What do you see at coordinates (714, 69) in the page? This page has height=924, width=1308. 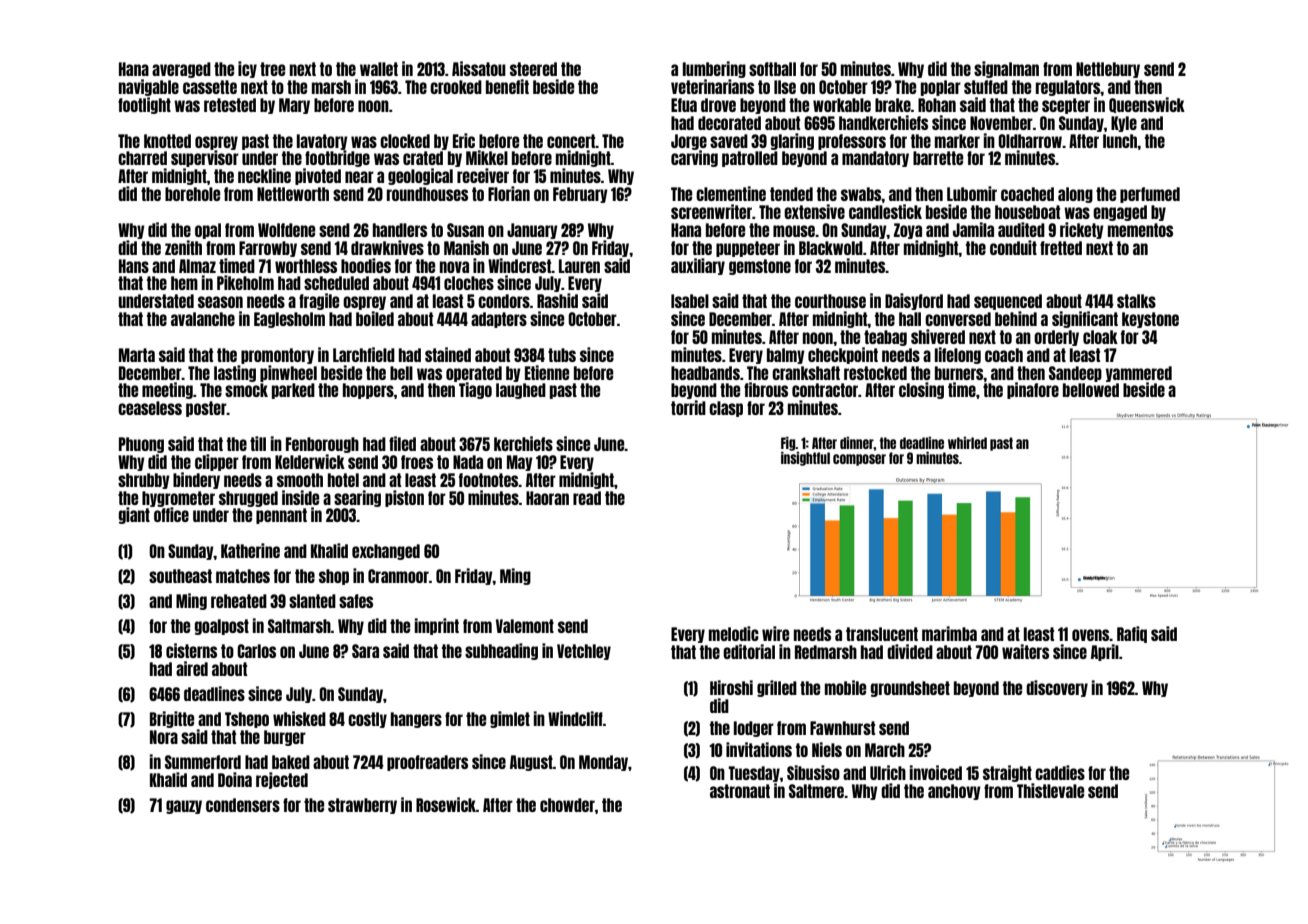 I see `lumbering` at bounding box center [714, 69].
